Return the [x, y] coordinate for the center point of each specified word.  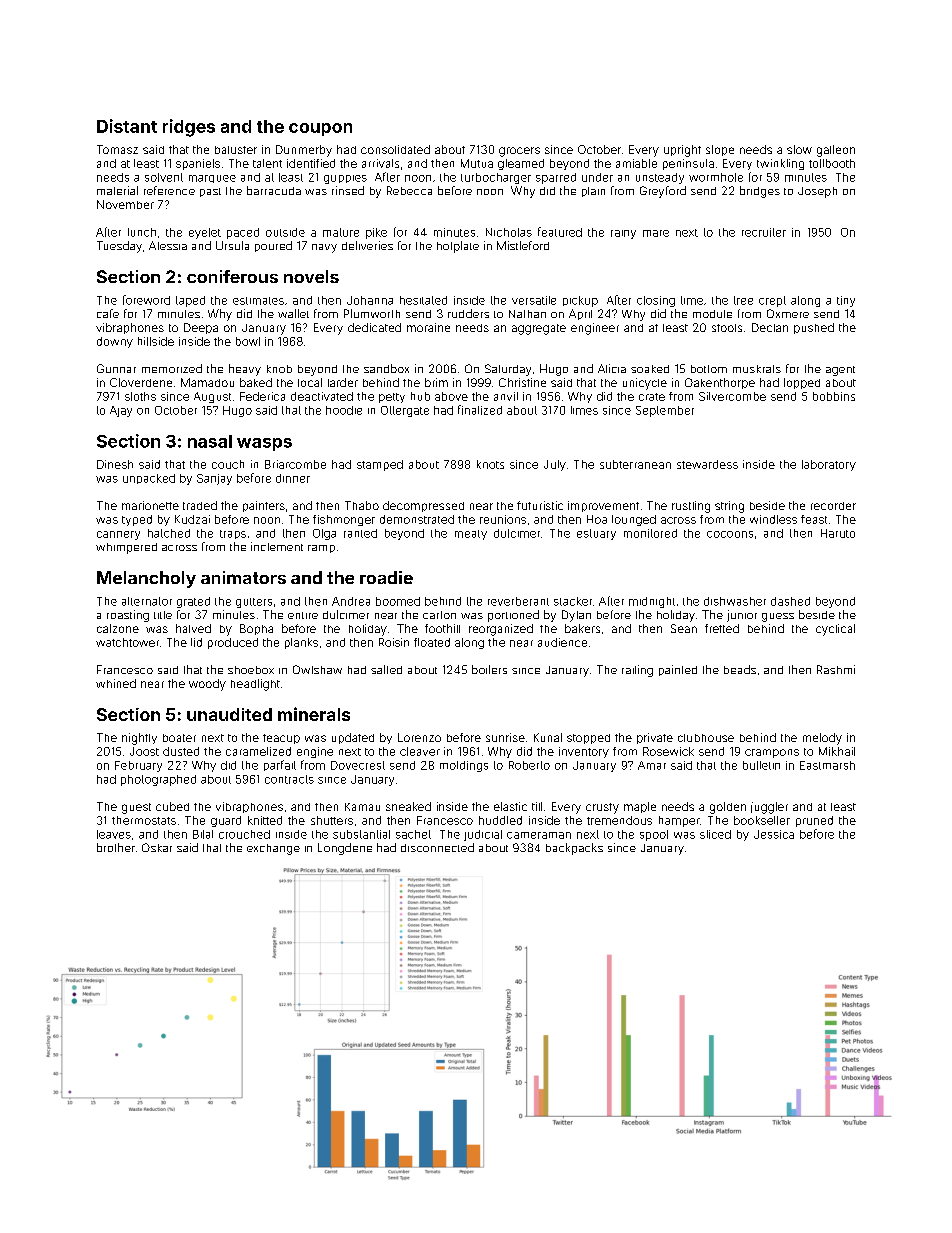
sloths [140, 396]
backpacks [574, 849]
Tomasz [117, 149]
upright [682, 151]
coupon [320, 129]
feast [814, 519]
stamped [380, 465]
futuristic [540, 505]
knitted [265, 820]
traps [233, 534]
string [729, 507]
